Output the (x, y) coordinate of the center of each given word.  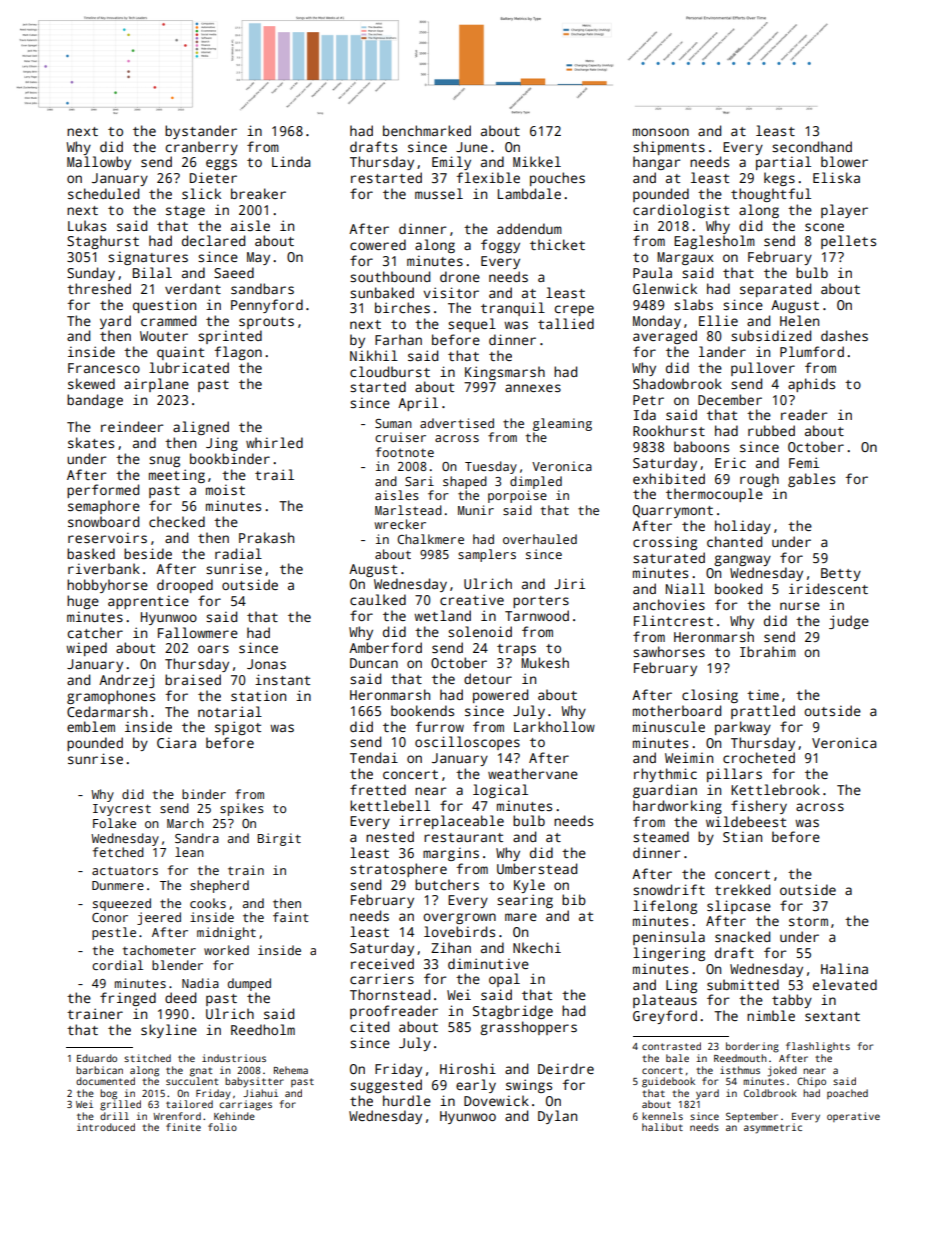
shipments (669, 148)
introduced (106, 1127)
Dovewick (496, 1100)
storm (808, 921)
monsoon (661, 132)
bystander (201, 132)
